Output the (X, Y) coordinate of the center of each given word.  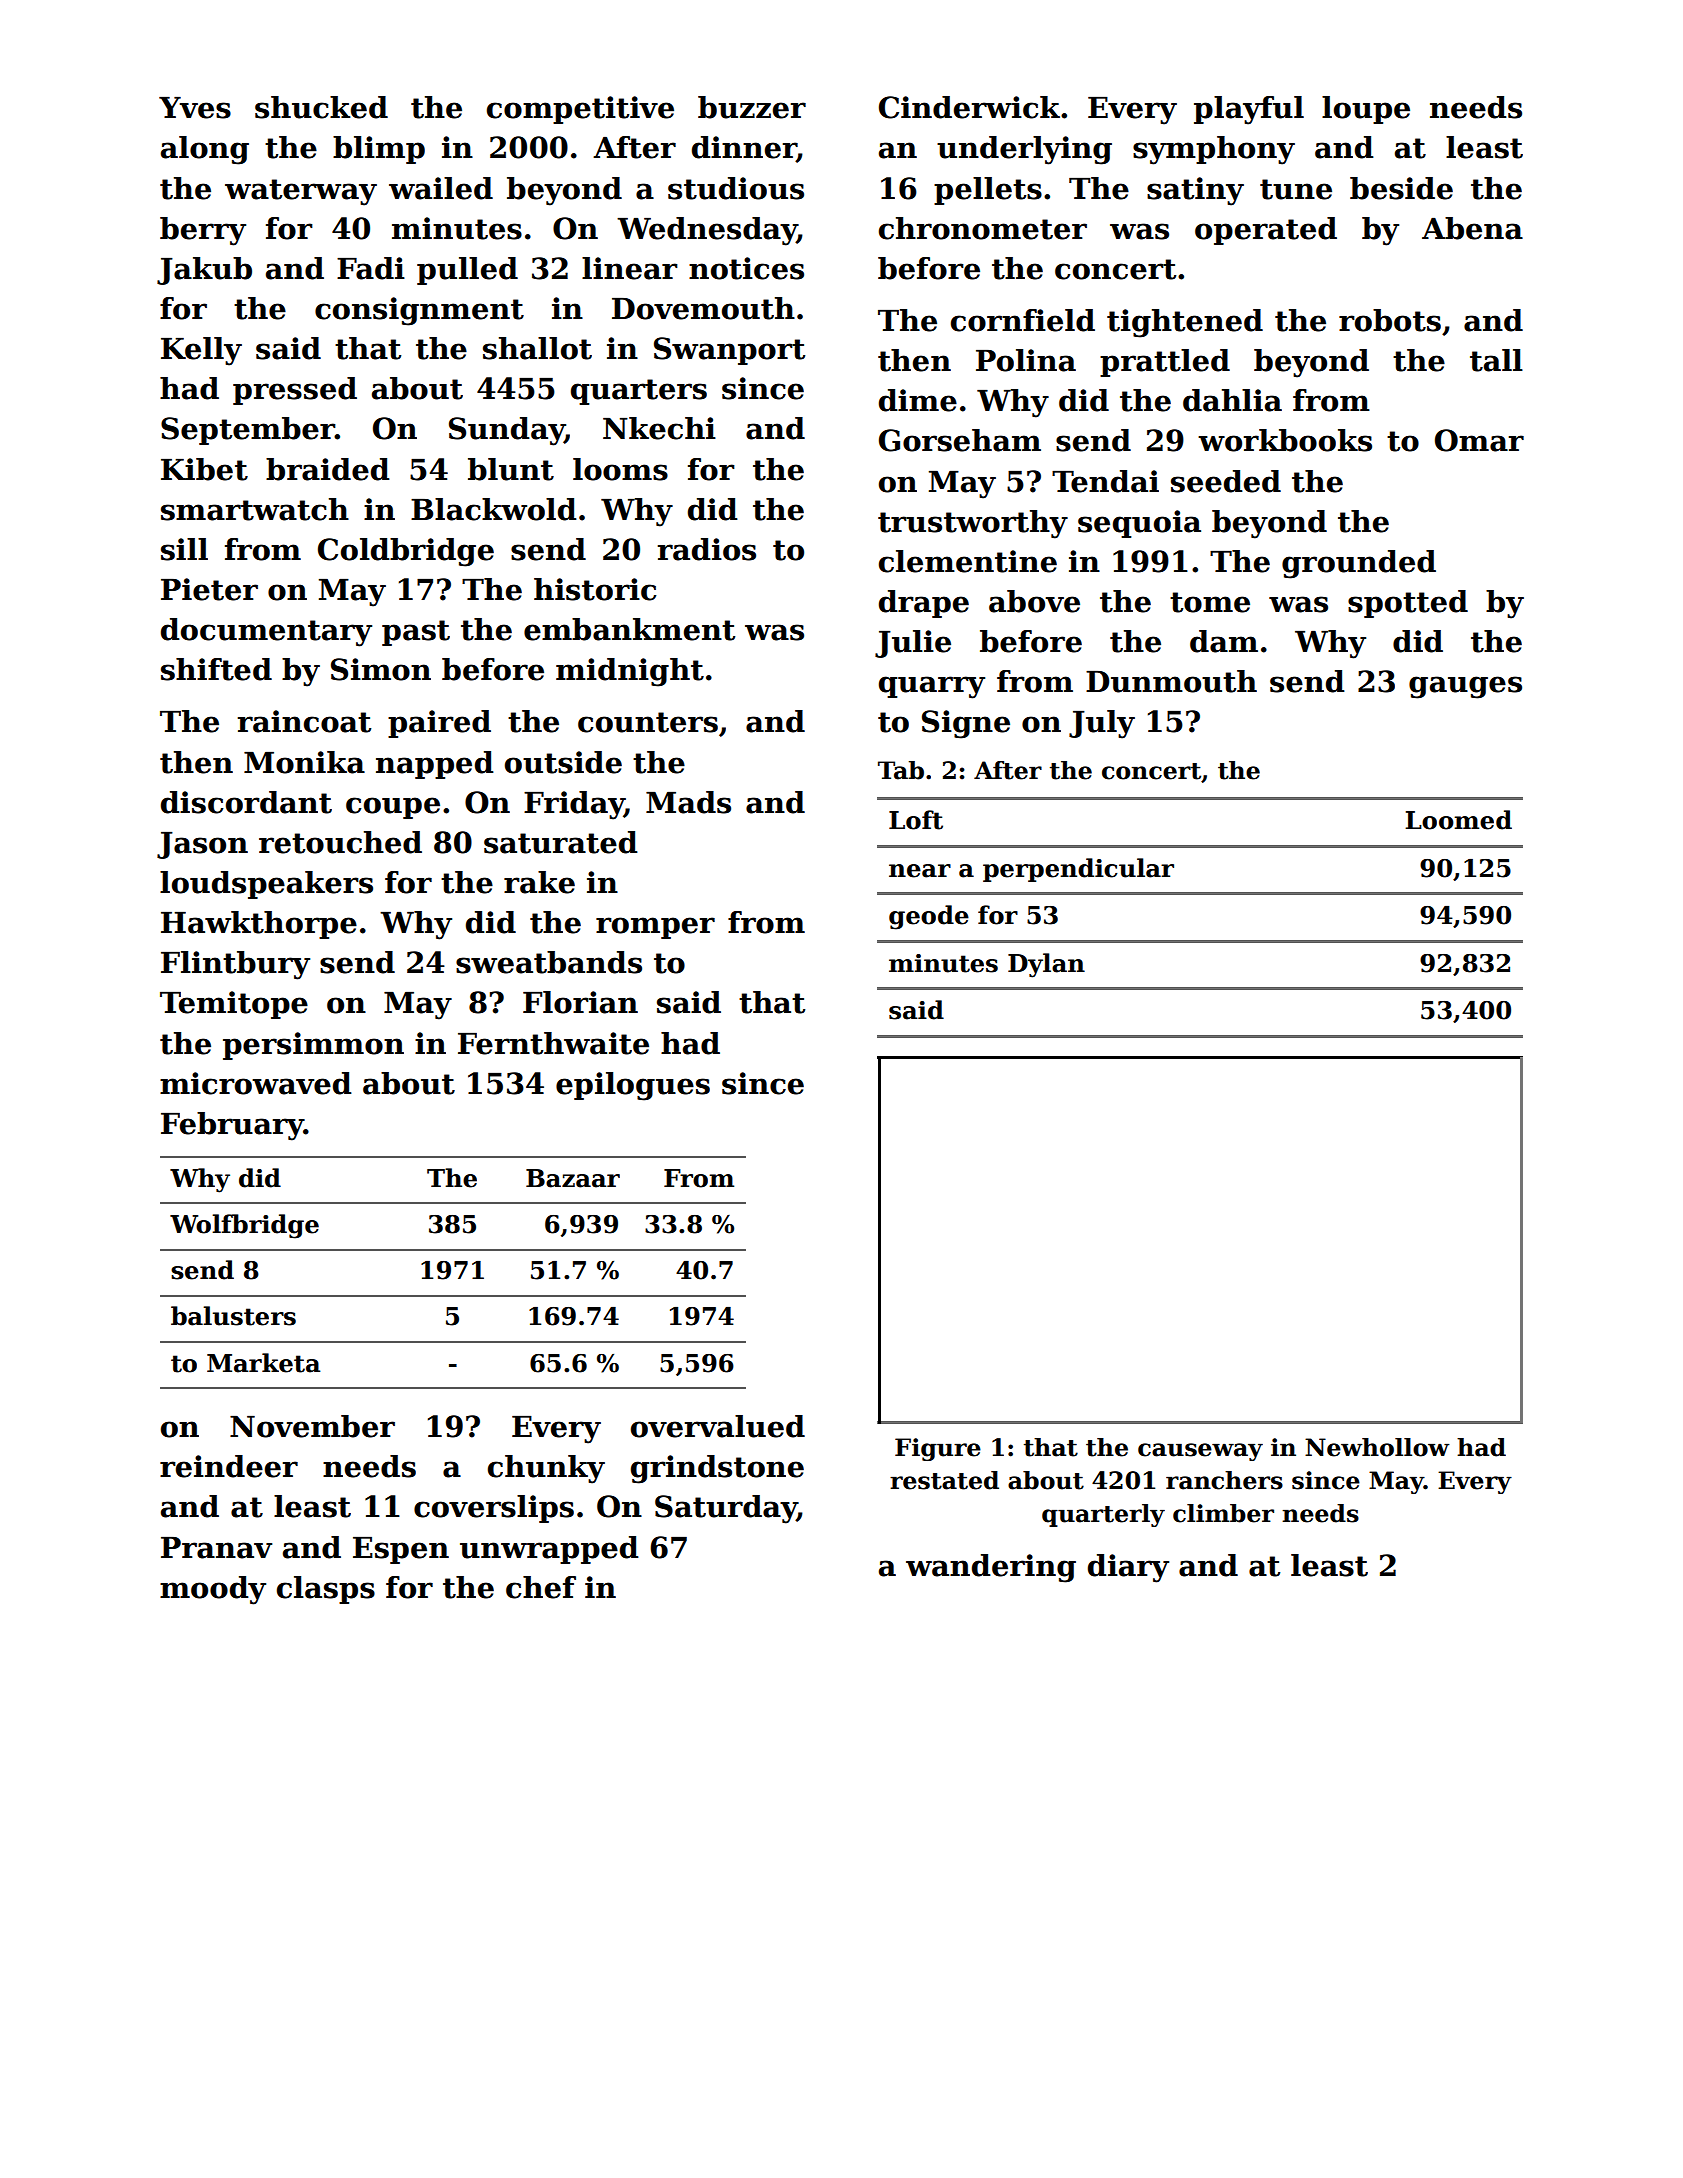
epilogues (633, 1086)
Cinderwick (969, 107)
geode (929, 917)
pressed (295, 391)
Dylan (1046, 965)
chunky (546, 1469)
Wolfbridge (244, 1226)
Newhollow (1377, 1447)
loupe (1366, 110)
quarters (639, 392)
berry (203, 231)
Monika (304, 762)
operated (1266, 231)
